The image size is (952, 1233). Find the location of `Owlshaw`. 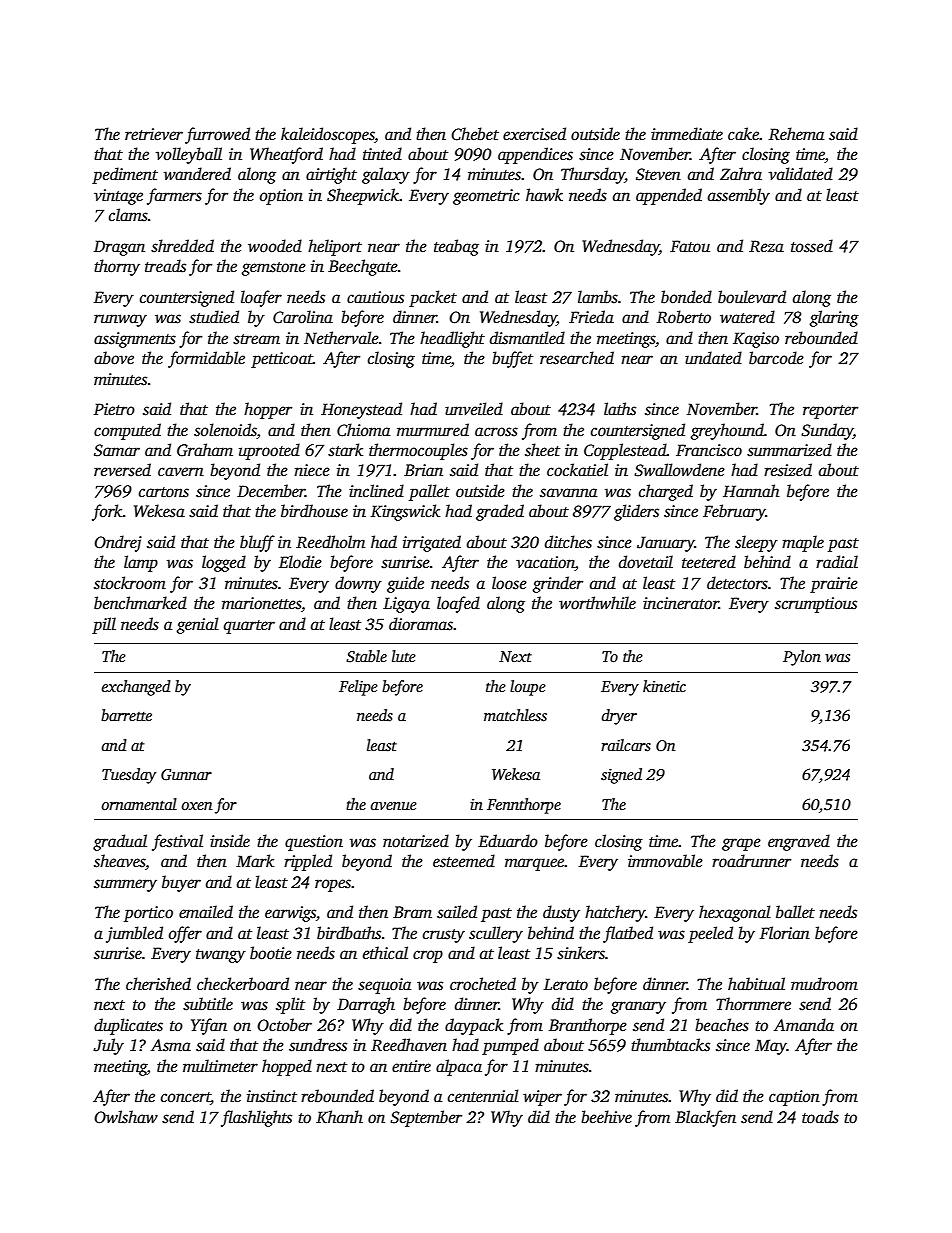

Owlshaw is located at coordinates (126, 1117).
